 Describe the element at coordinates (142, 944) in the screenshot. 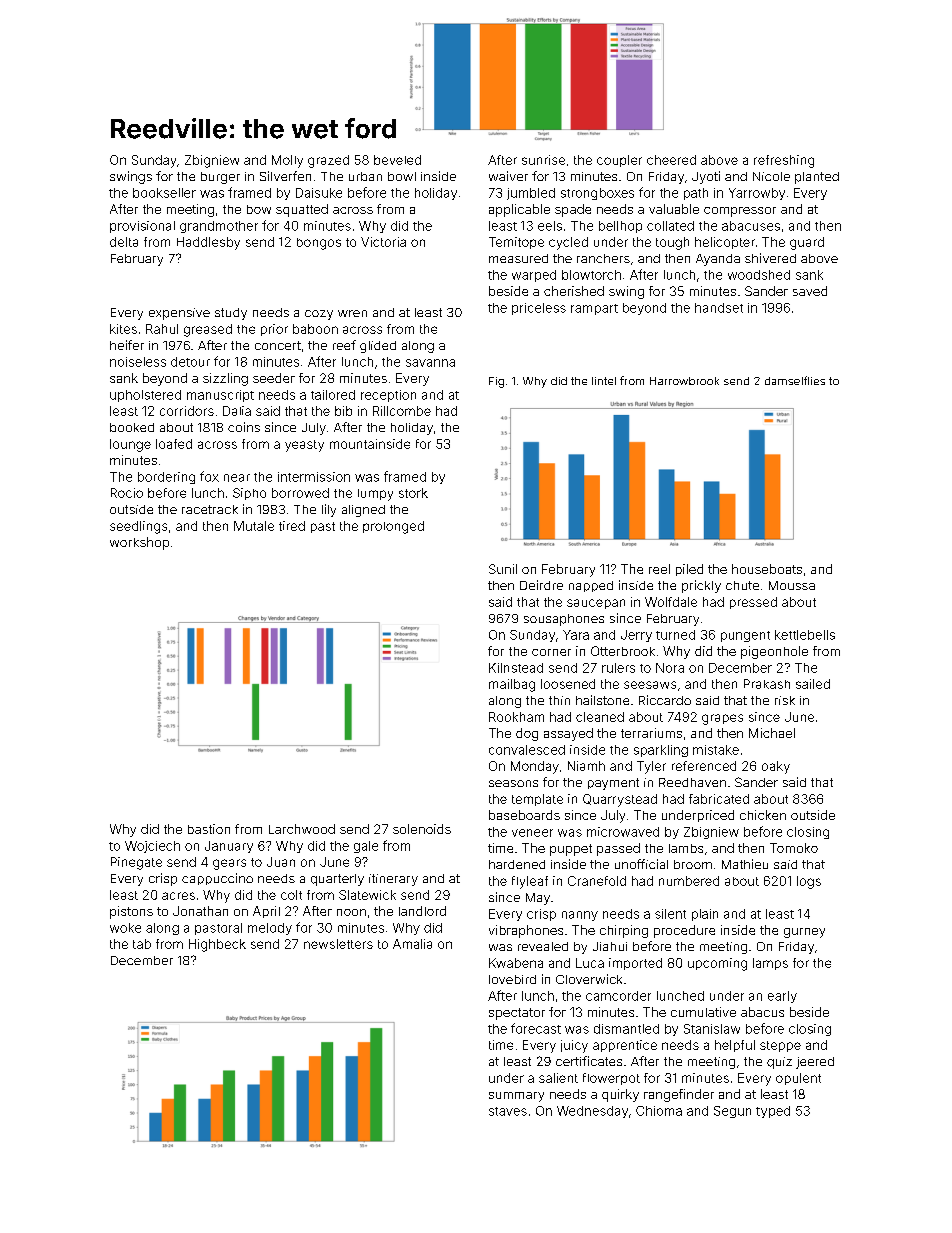

I see `tab` at that location.
